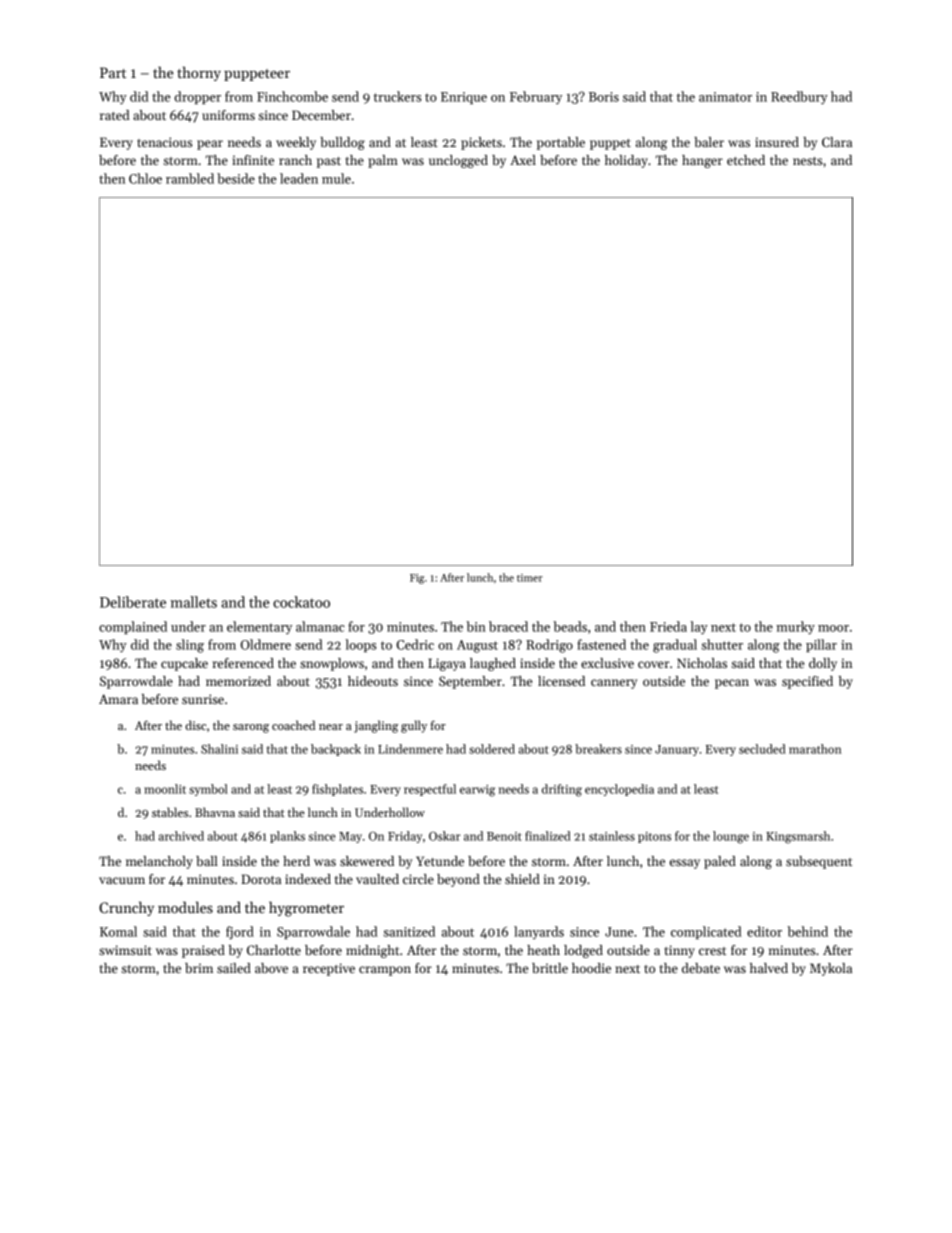 The height and width of the document is (1233, 952). What do you see at coordinates (199, 73) in the document?
I see `thorny` at bounding box center [199, 73].
